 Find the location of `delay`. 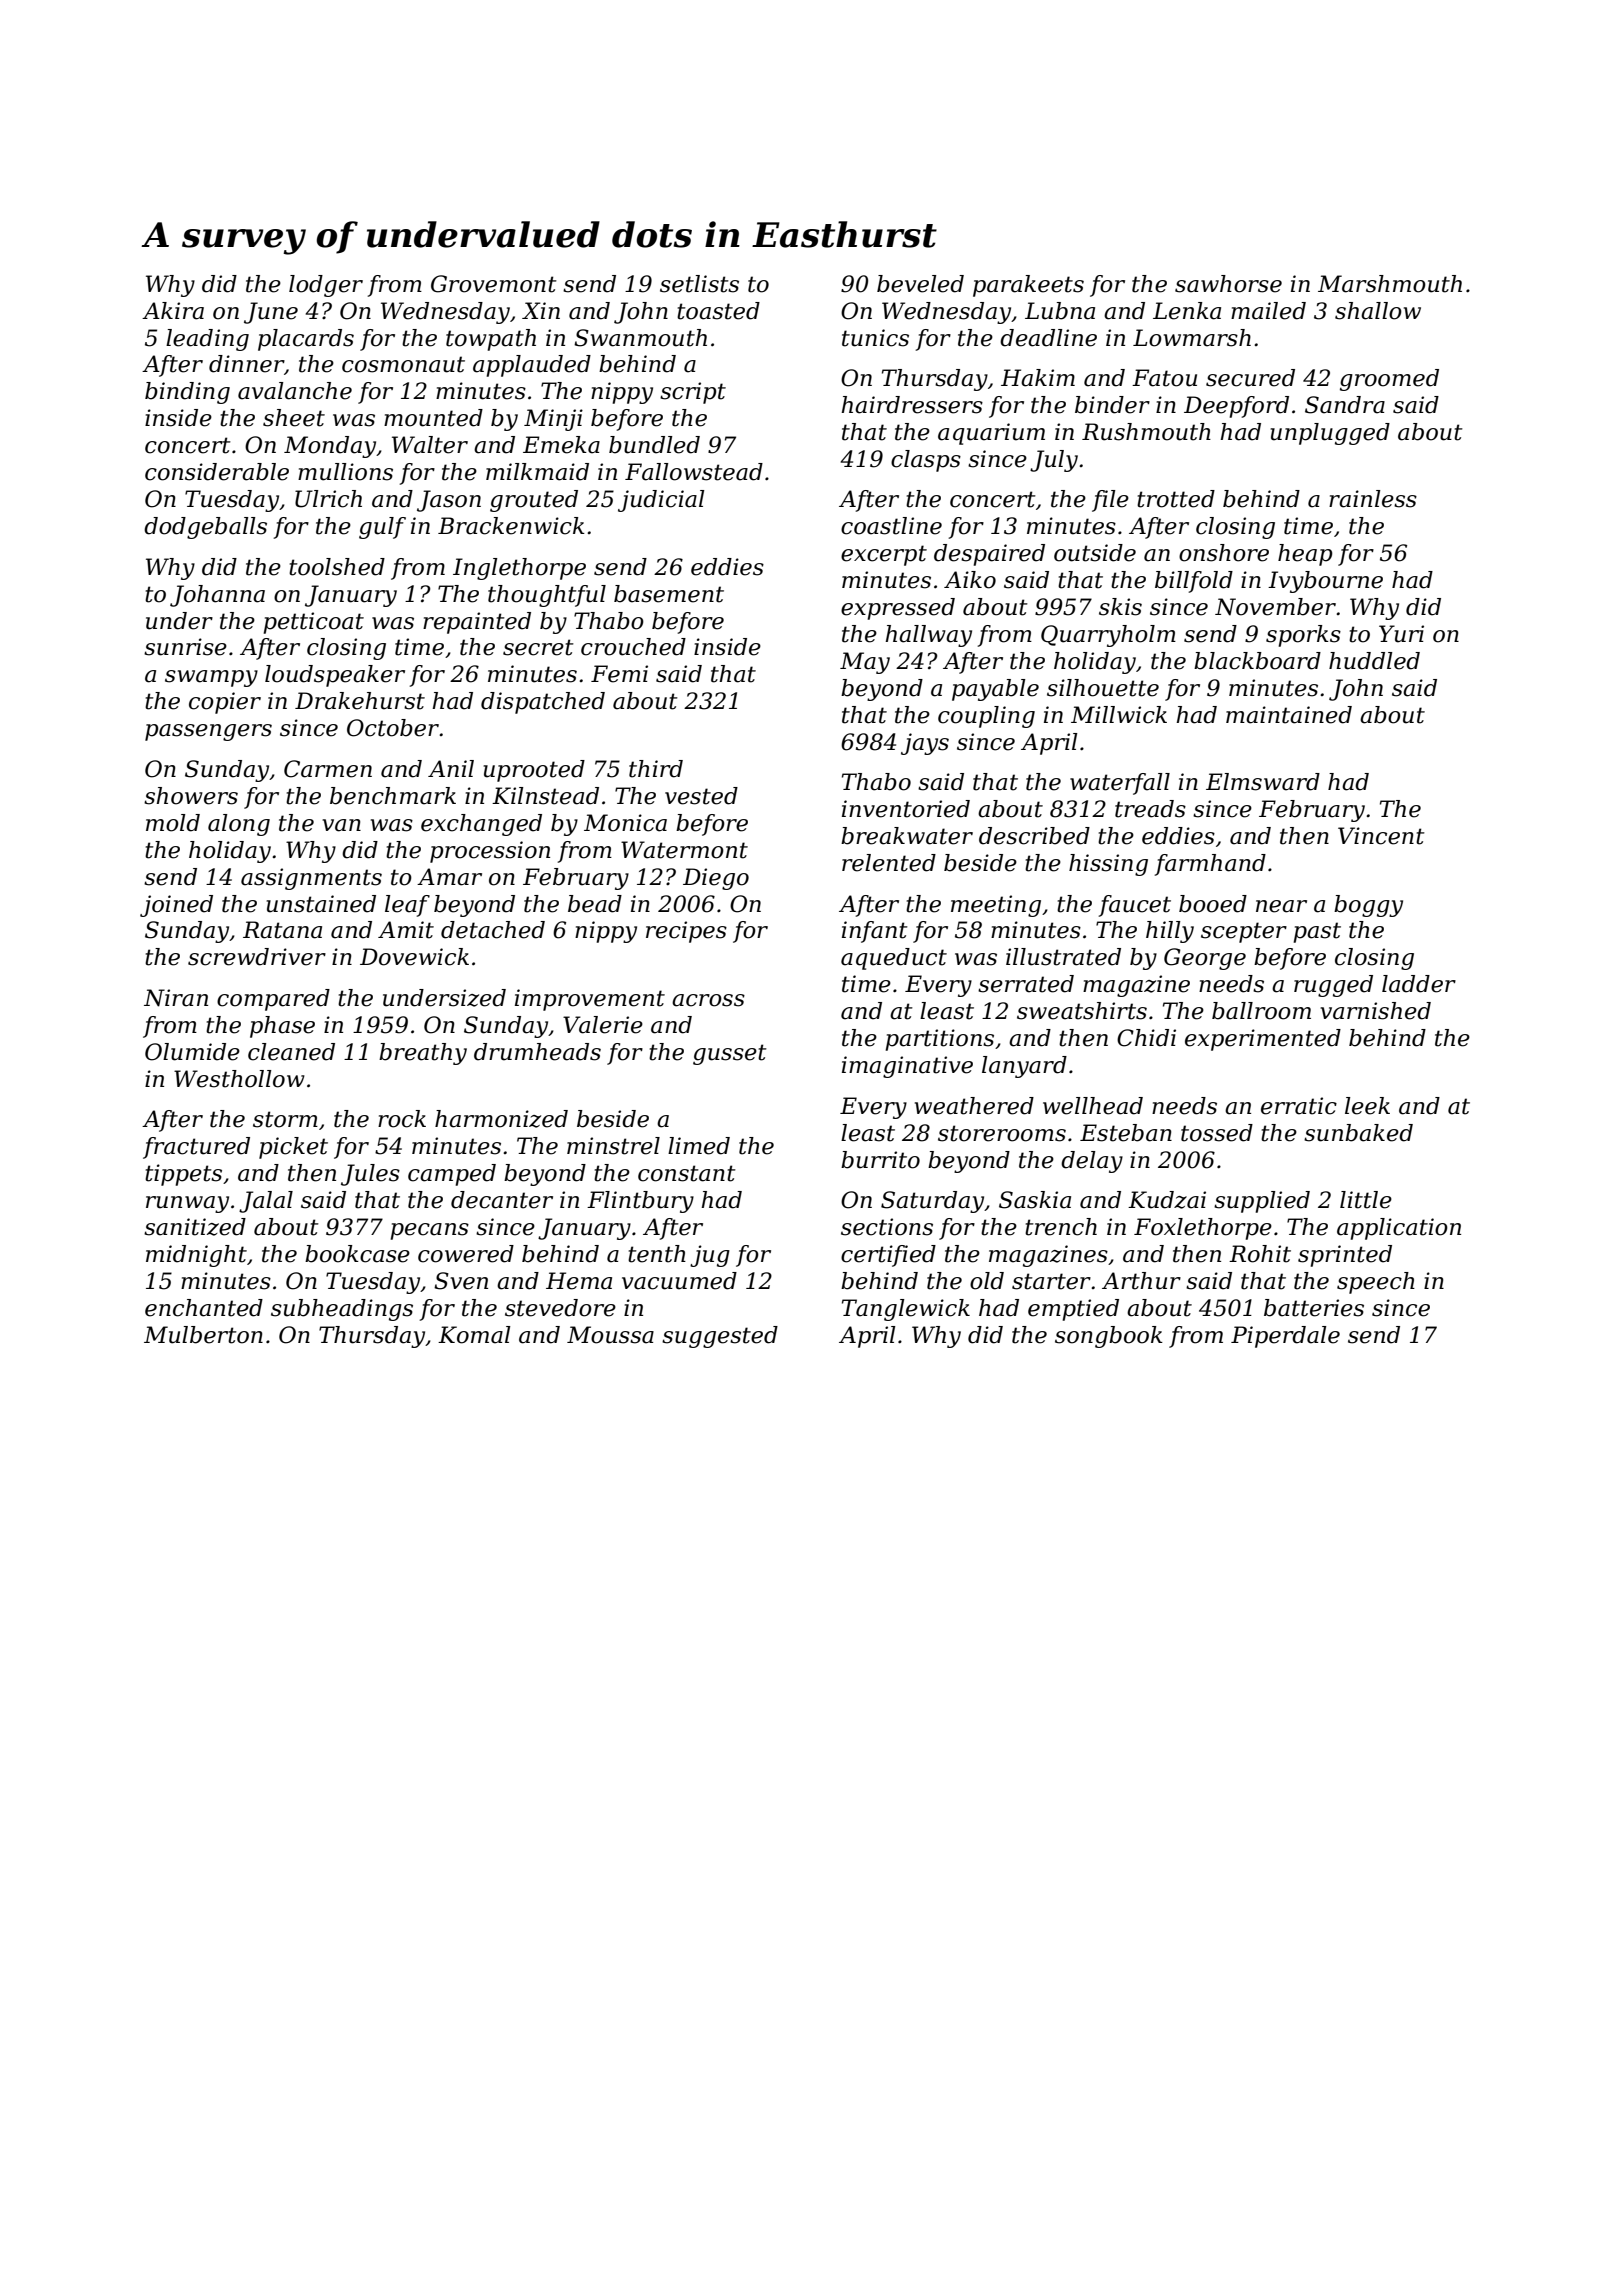

delay is located at coordinates (1092, 1162).
